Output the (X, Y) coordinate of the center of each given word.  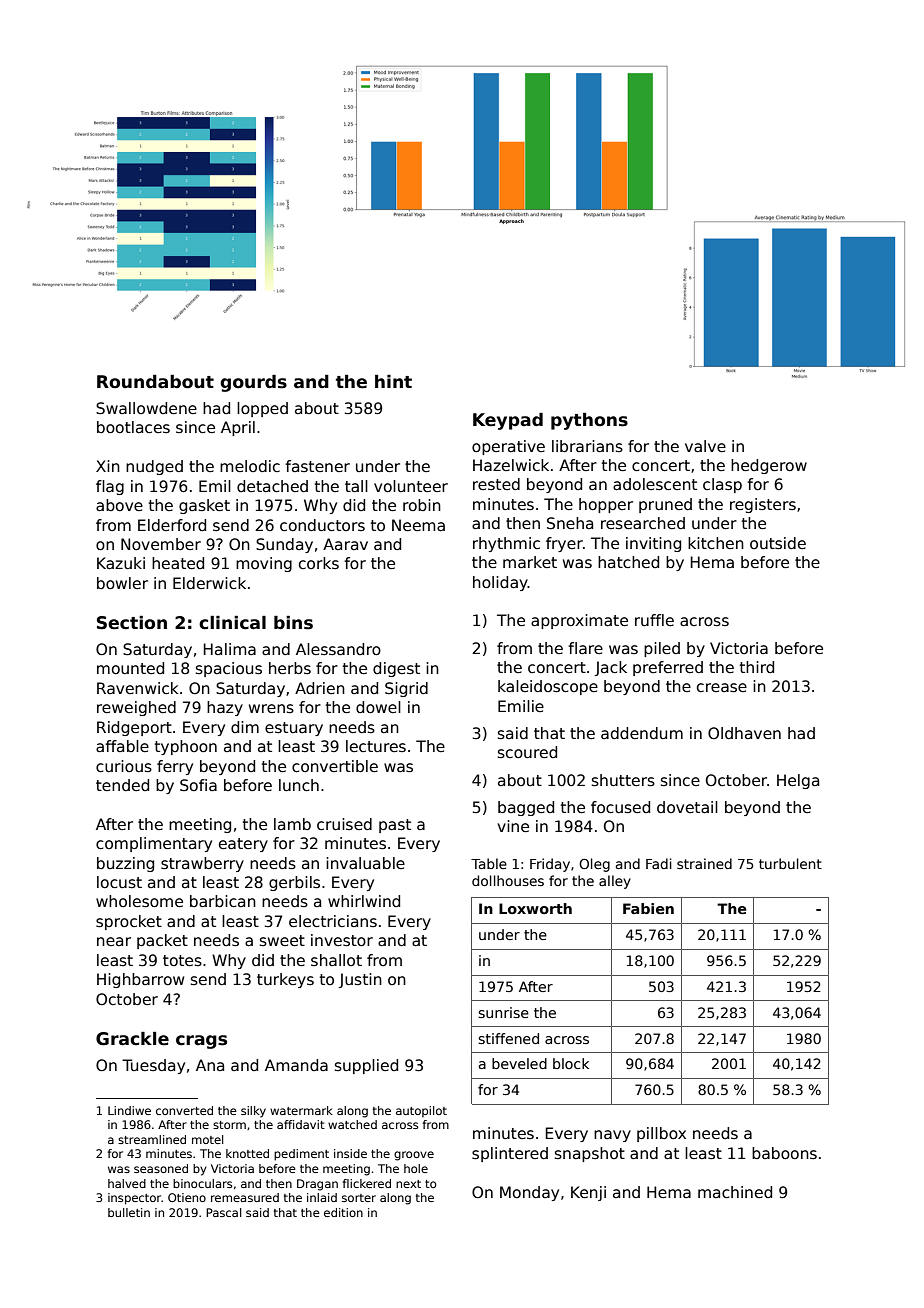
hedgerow (769, 466)
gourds (253, 383)
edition (343, 1212)
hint (393, 381)
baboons (784, 1153)
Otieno (187, 1197)
